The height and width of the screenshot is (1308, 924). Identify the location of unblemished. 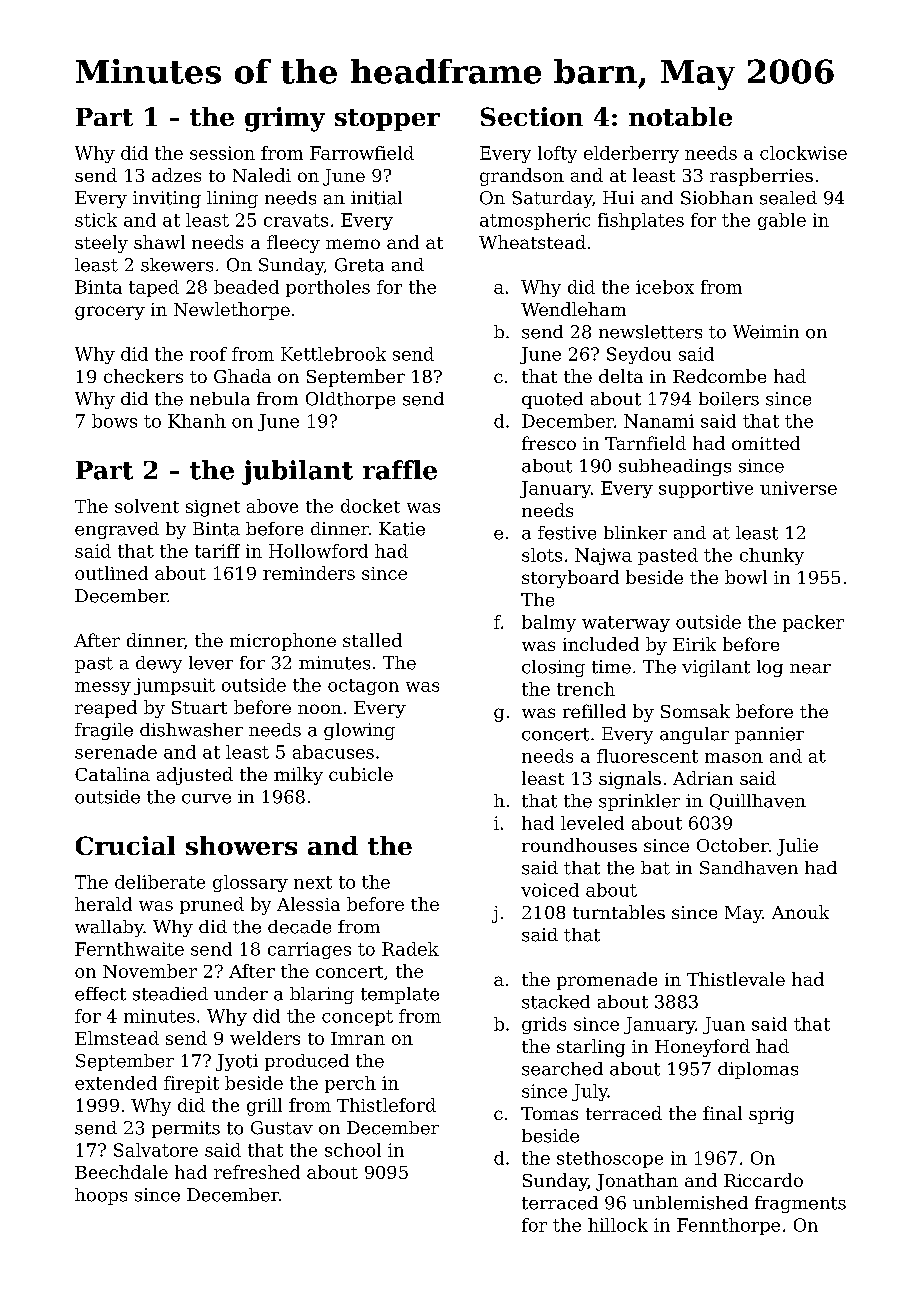
(690, 1203).
